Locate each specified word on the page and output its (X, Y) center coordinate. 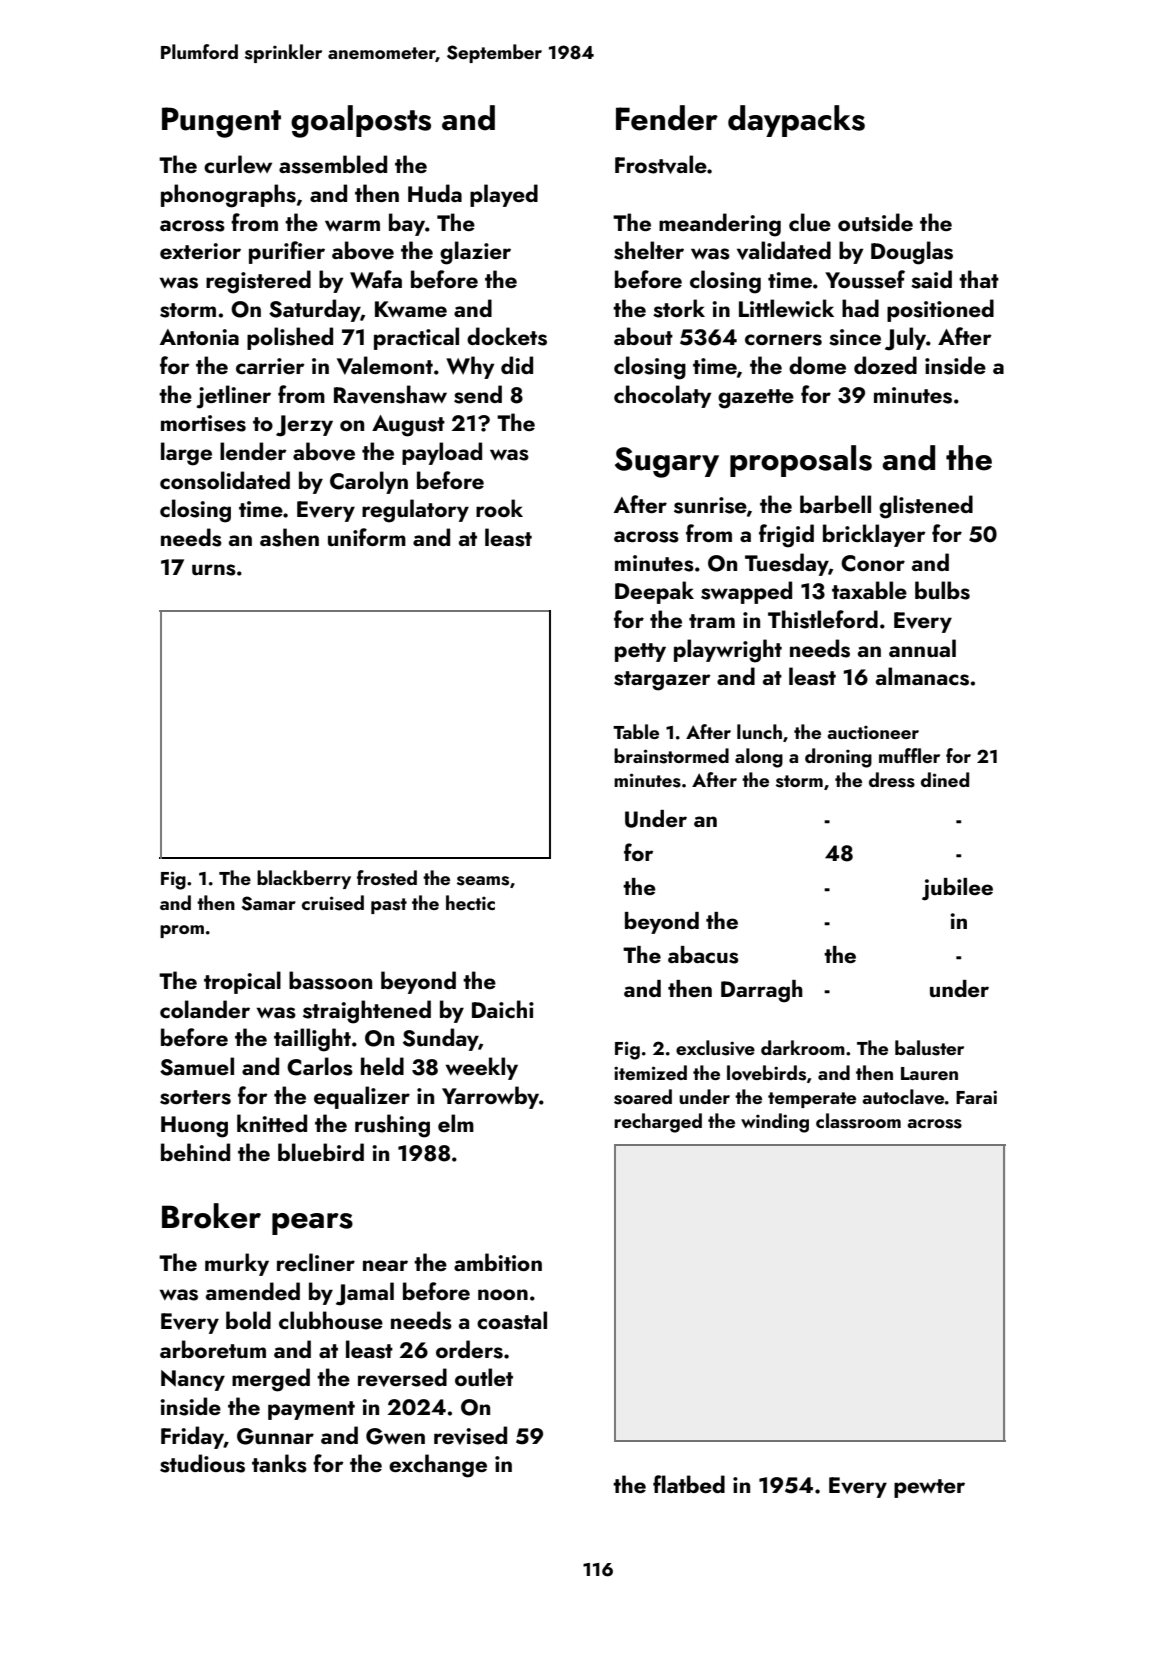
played (504, 195)
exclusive (715, 1048)
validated (784, 250)
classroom (858, 1121)
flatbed (689, 1484)
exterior (200, 251)
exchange (438, 1466)
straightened (367, 1012)
